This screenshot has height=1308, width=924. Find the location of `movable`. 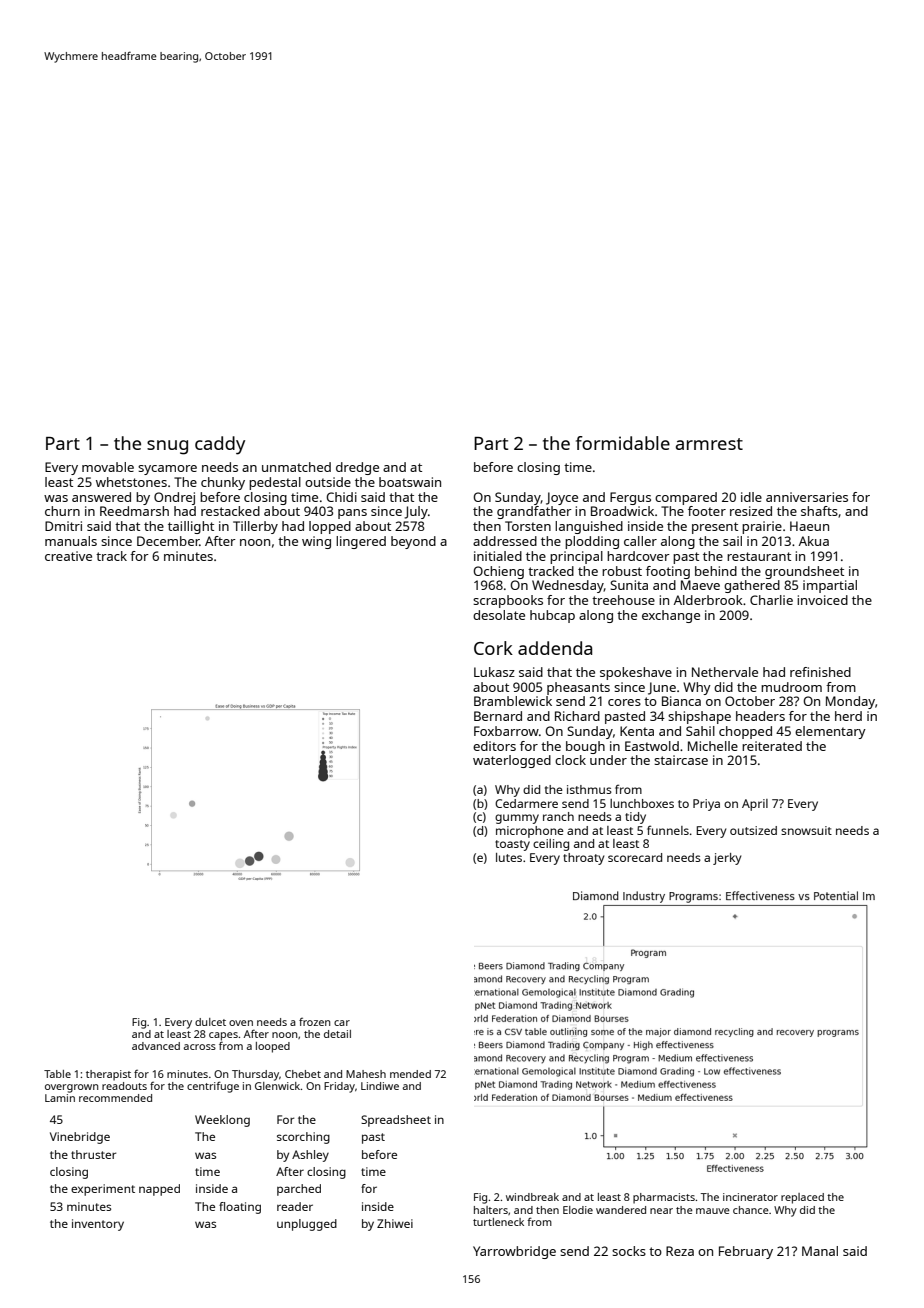

movable is located at coordinates (108, 467).
